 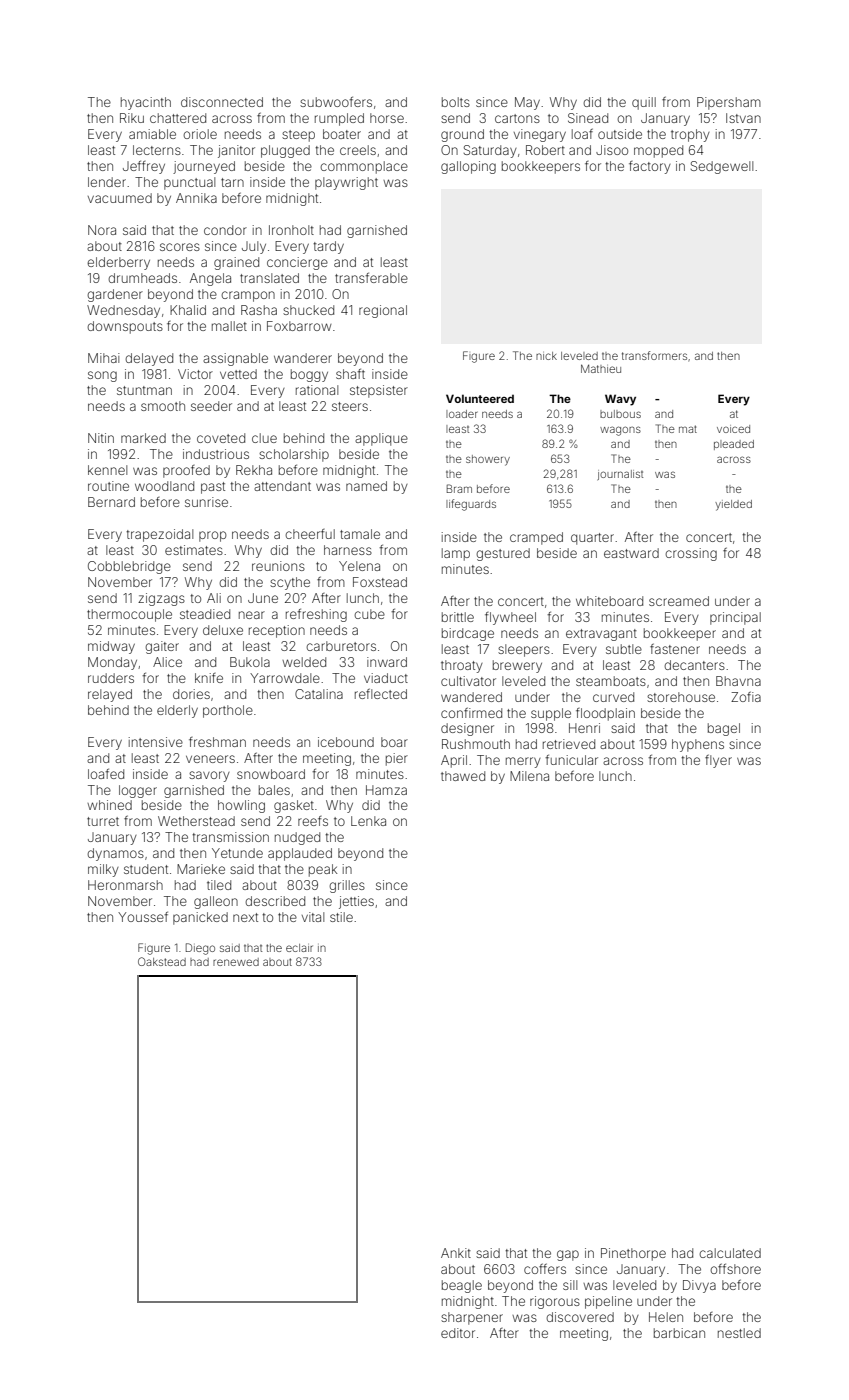 What do you see at coordinates (735, 1268) in the screenshot?
I see `offshore` at bounding box center [735, 1268].
